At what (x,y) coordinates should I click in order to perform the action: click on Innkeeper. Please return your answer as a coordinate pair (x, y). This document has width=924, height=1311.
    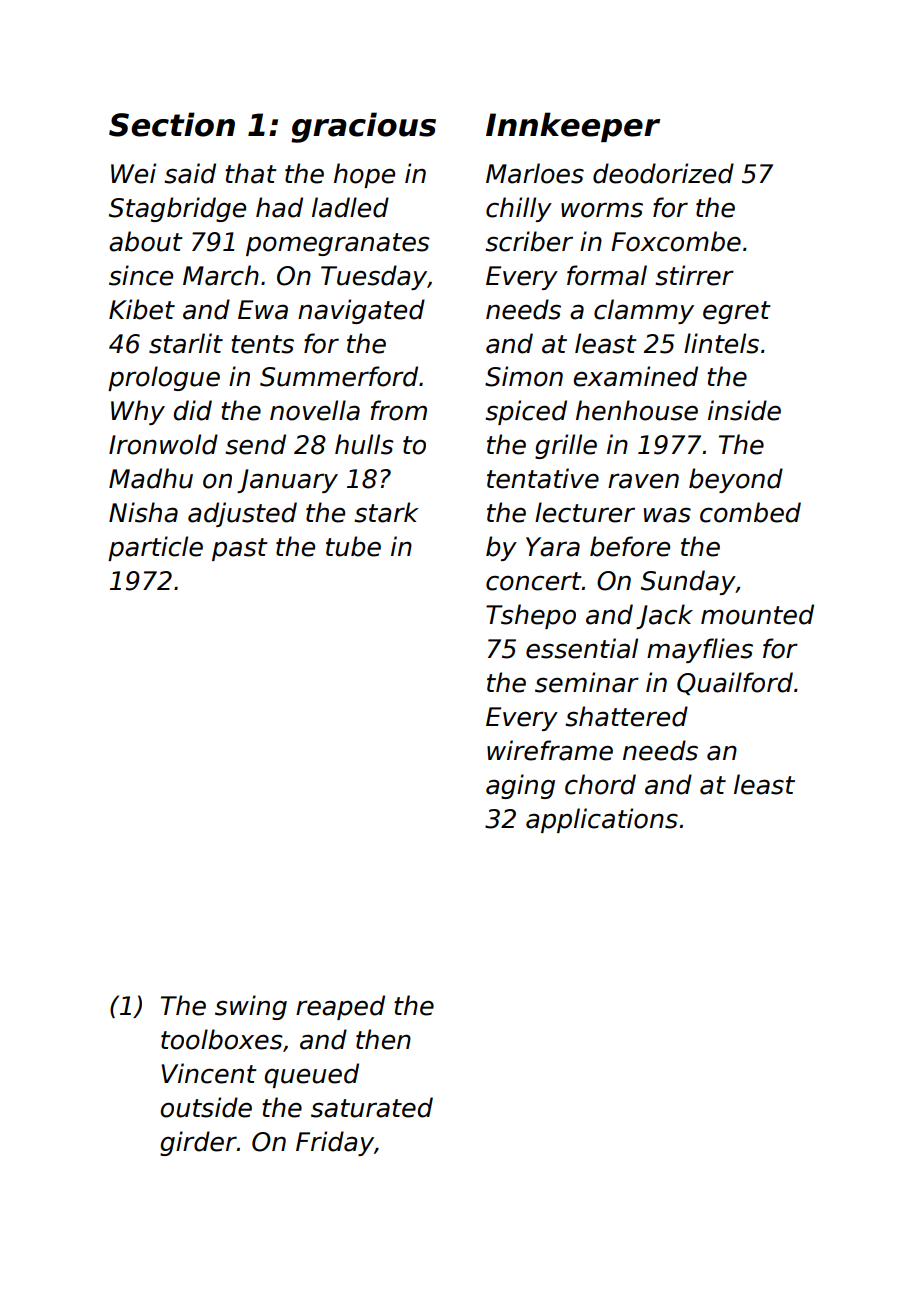
    Looking at the image, I should click on (573, 127).
